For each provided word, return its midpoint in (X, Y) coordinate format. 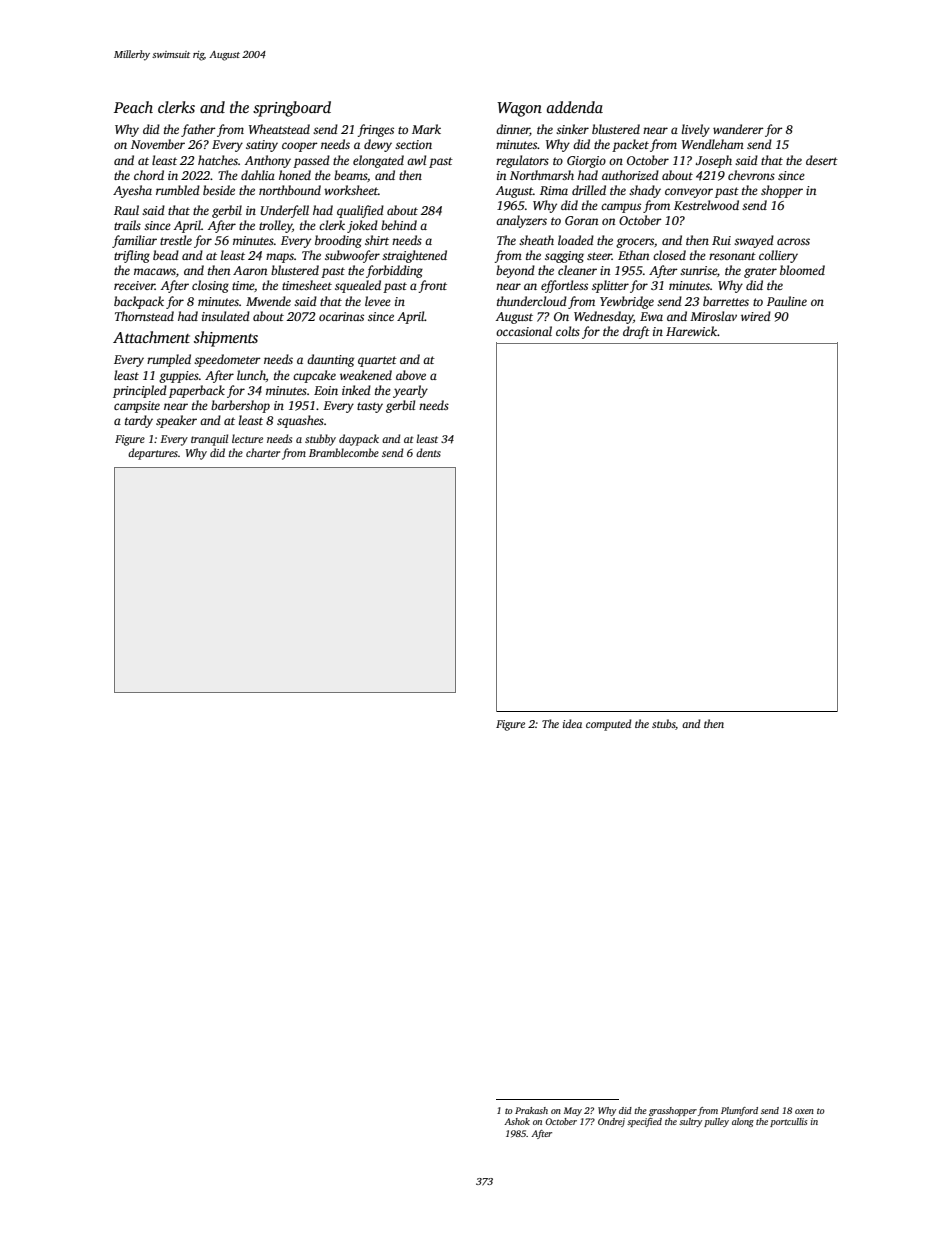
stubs (664, 724)
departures (153, 454)
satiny (262, 146)
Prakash (531, 1110)
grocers (635, 243)
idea (572, 723)
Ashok (517, 1121)
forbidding (394, 271)
